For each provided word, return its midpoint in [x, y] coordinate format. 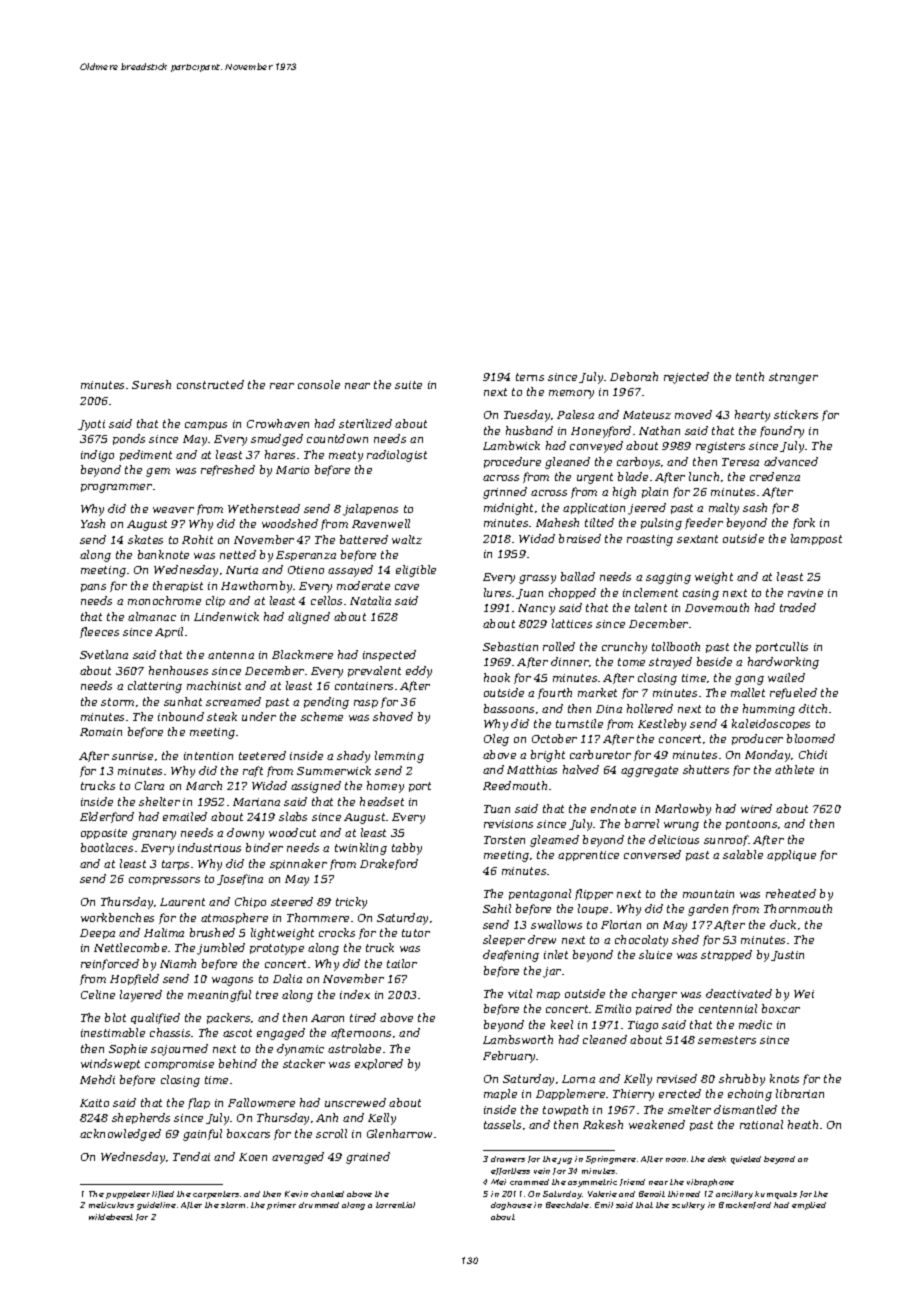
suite [408, 385]
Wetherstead [264, 508]
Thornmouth [798, 908]
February [510, 1057]
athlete [794, 769]
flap [199, 1103]
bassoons [509, 708]
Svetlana [104, 654]
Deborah [634, 376]
